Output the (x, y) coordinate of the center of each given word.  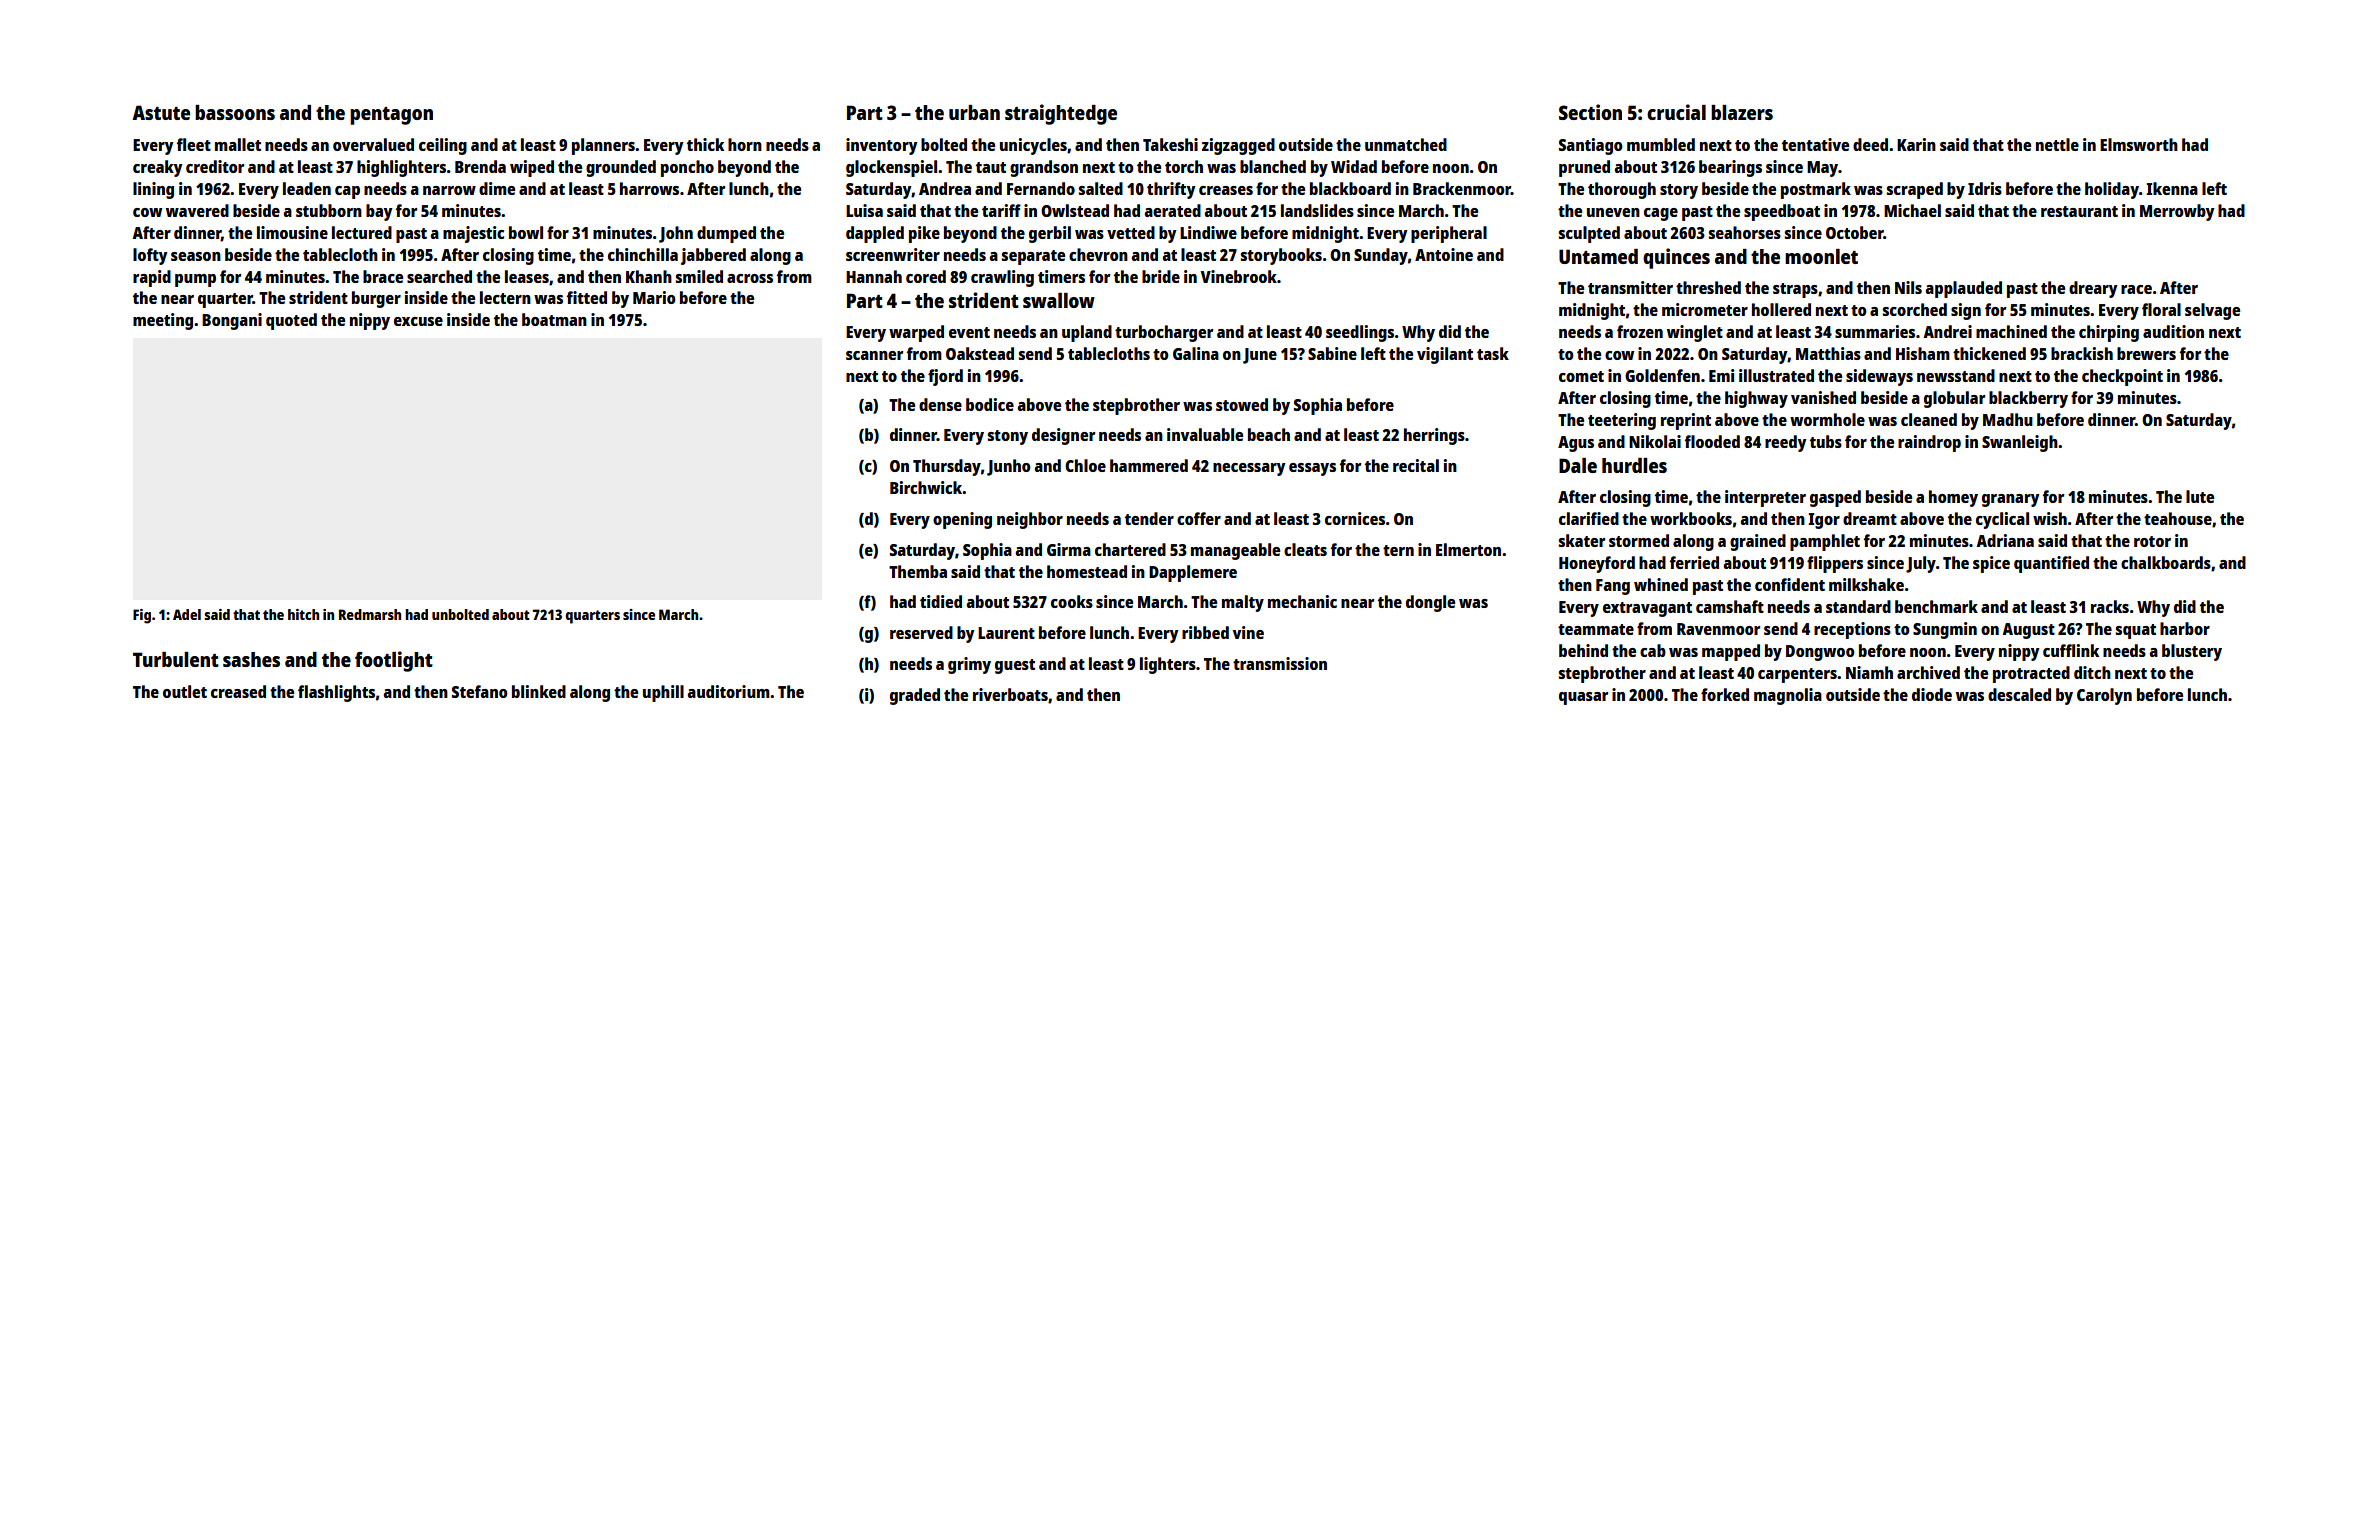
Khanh (649, 276)
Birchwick (926, 487)
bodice (990, 404)
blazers (1742, 112)
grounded (621, 168)
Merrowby (2177, 212)
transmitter (1630, 287)
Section (1590, 112)
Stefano (480, 691)
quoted (291, 321)
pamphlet (1825, 542)
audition (2173, 331)
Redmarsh (370, 614)
